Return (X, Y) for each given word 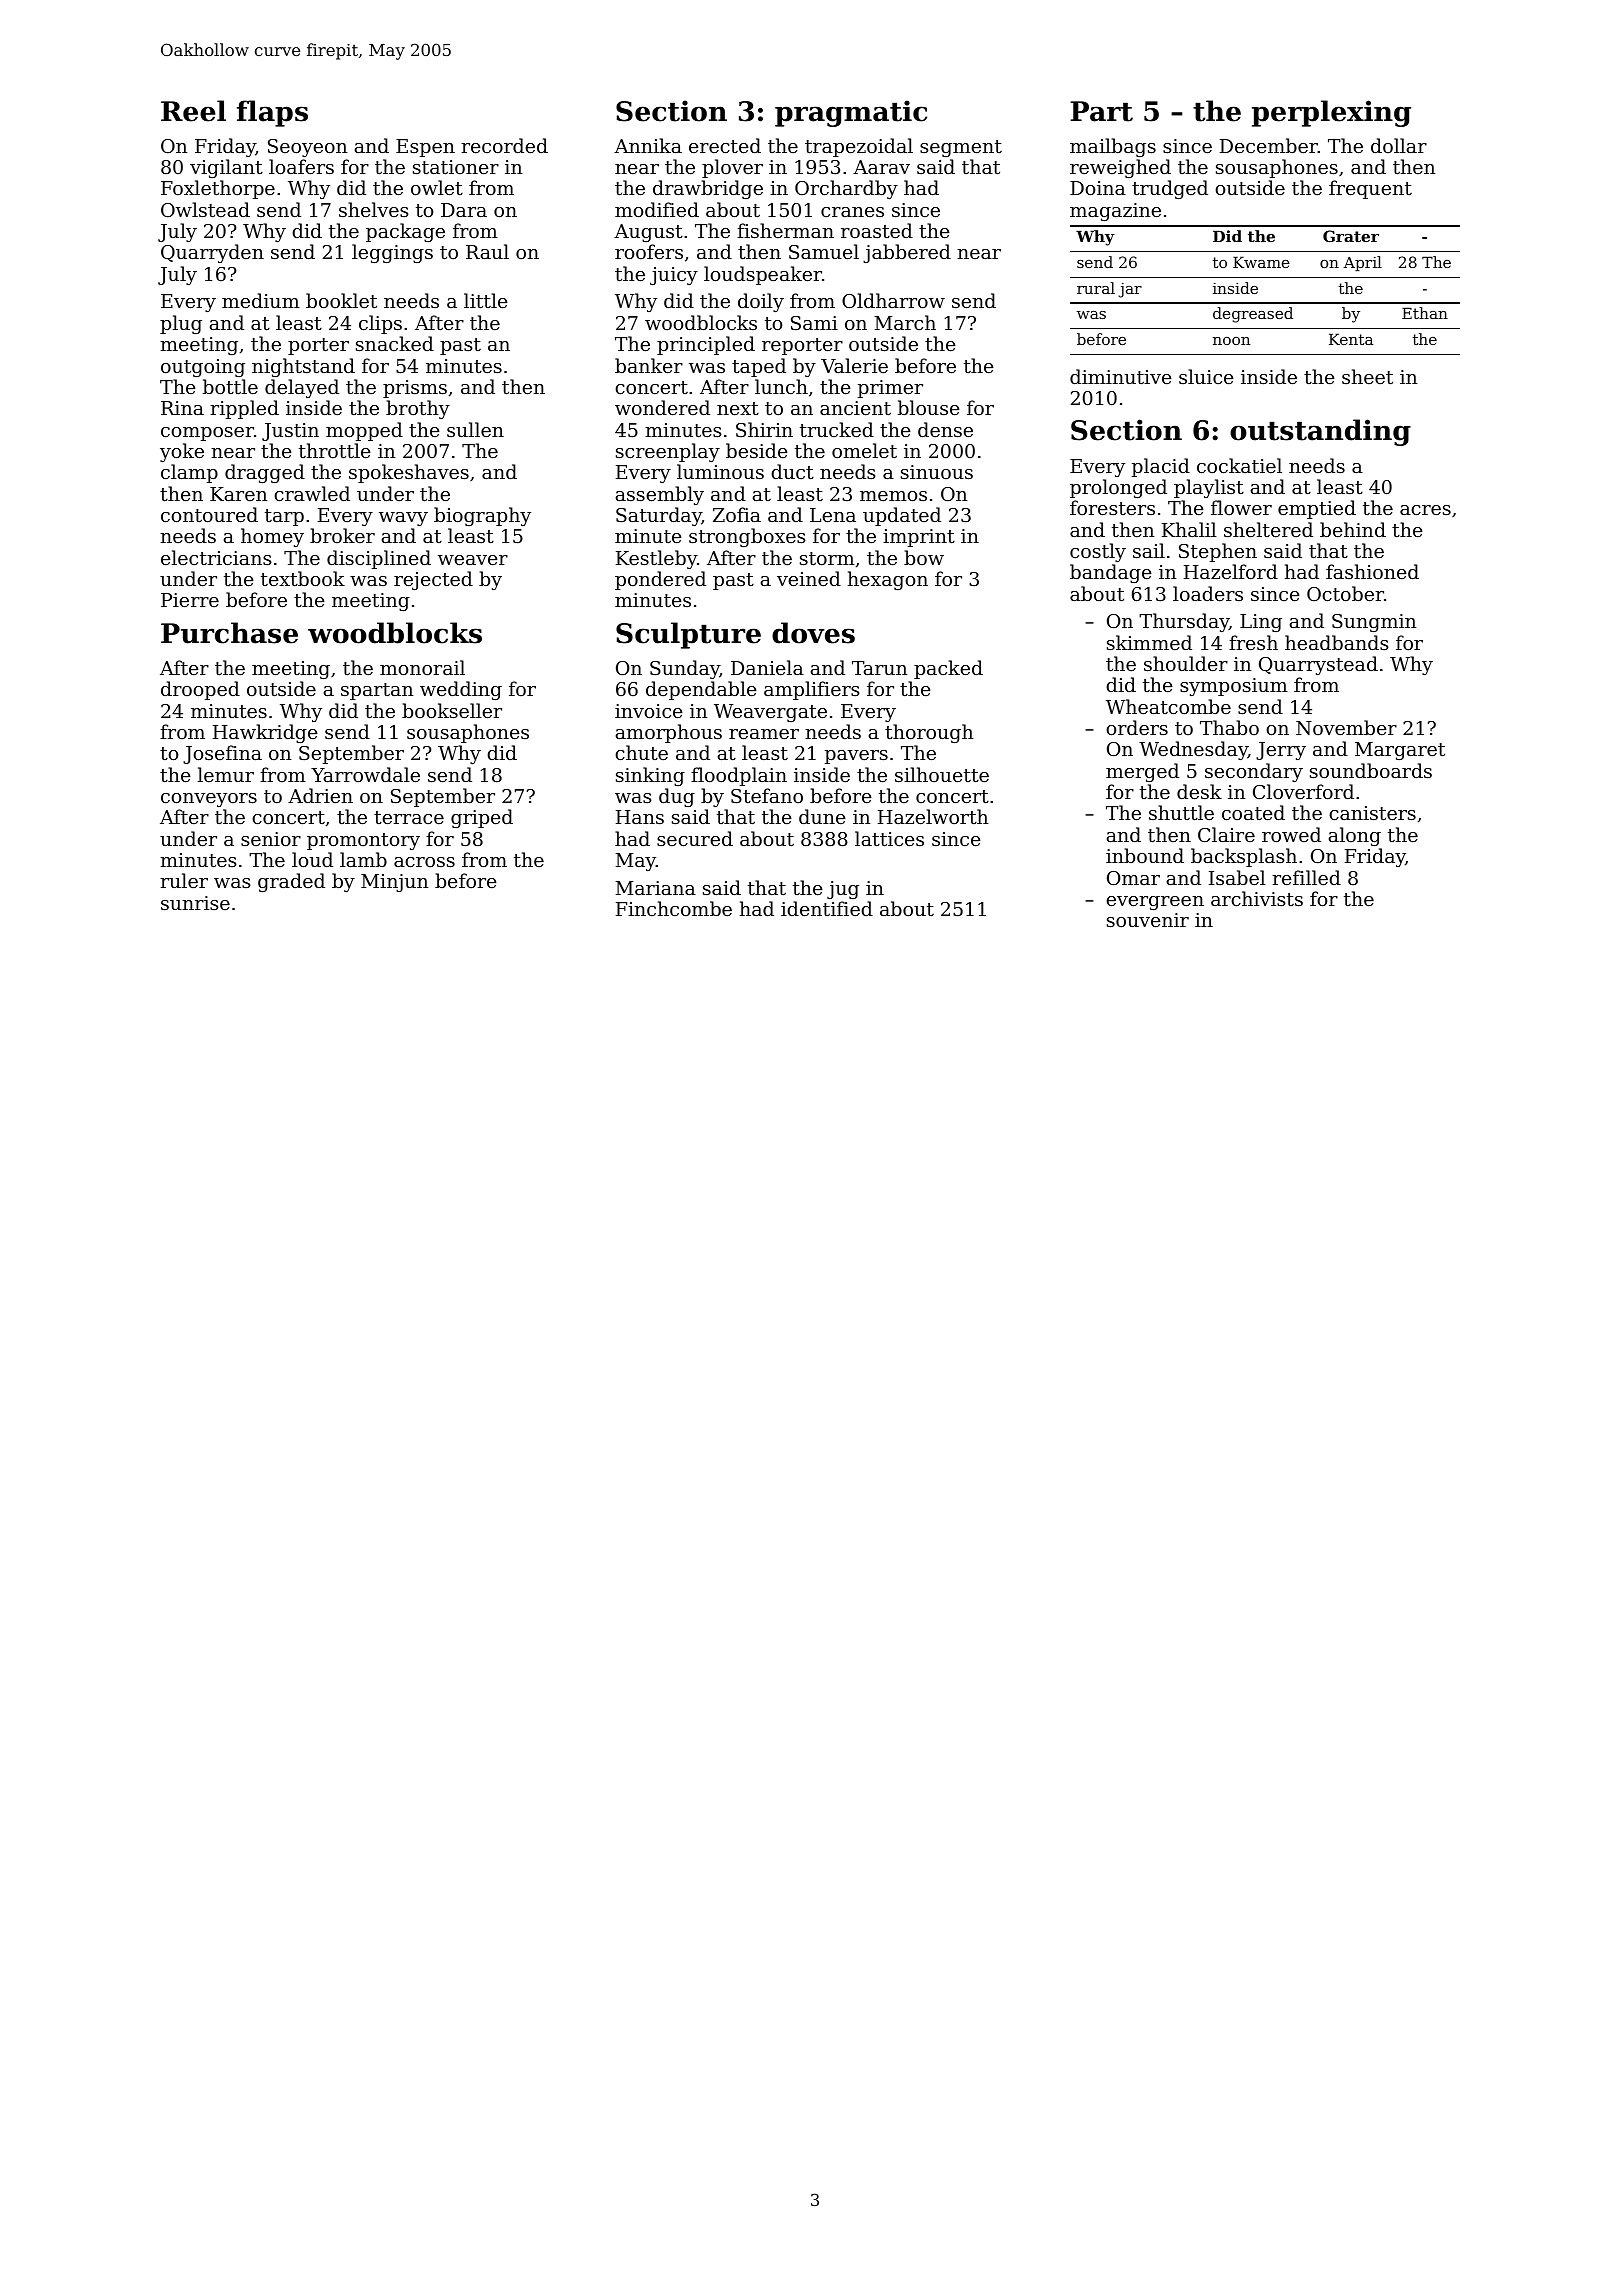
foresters (1112, 507)
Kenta (1351, 339)
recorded (504, 145)
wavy (403, 519)
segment (961, 148)
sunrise (195, 903)
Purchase (229, 633)
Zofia (737, 514)
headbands (1337, 642)
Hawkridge (265, 733)
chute (641, 752)
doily (761, 302)
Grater (1351, 236)
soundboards (1371, 770)
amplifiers (812, 690)
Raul (487, 251)
